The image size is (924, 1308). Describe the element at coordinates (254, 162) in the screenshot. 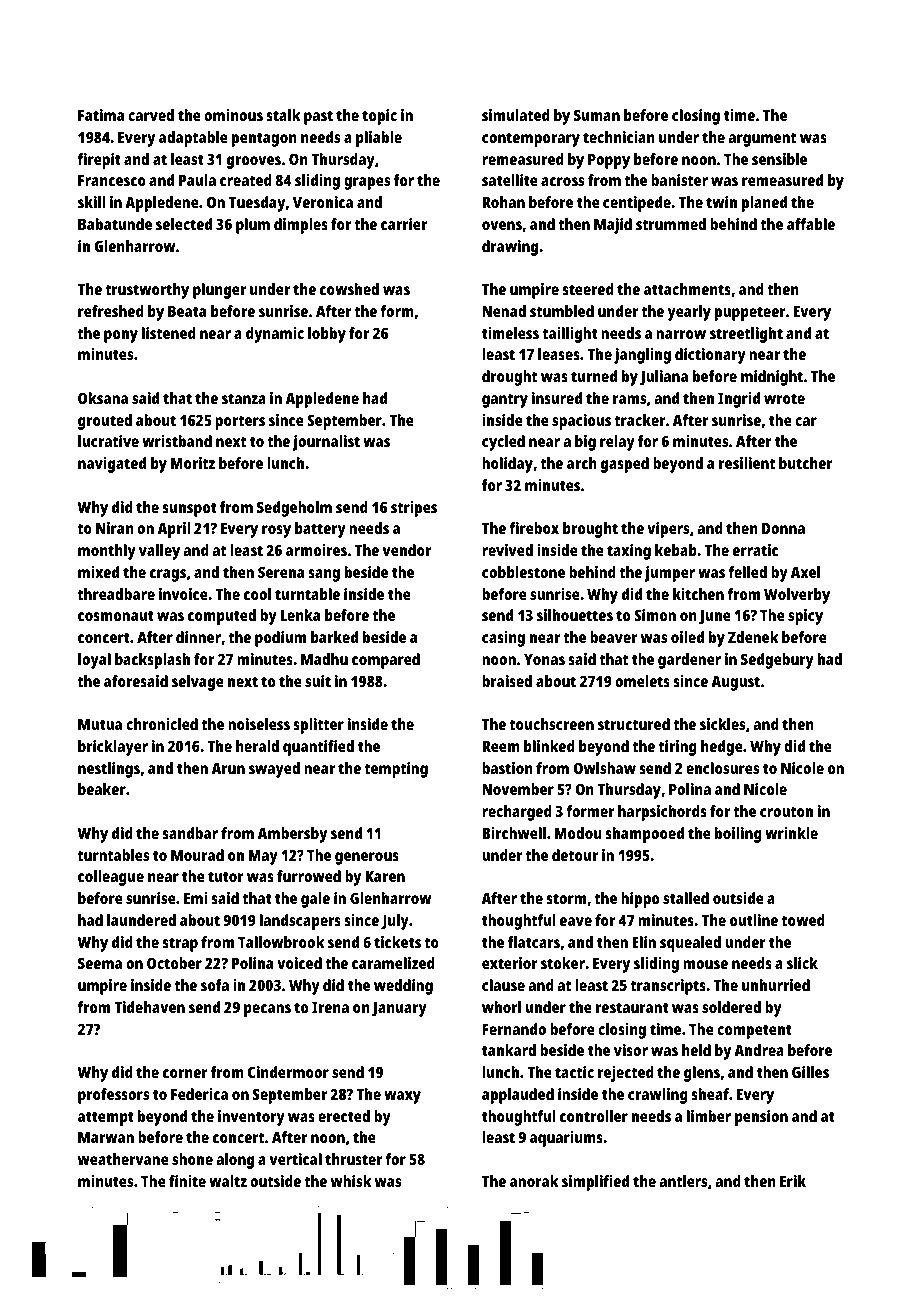

I see `grooves` at that location.
